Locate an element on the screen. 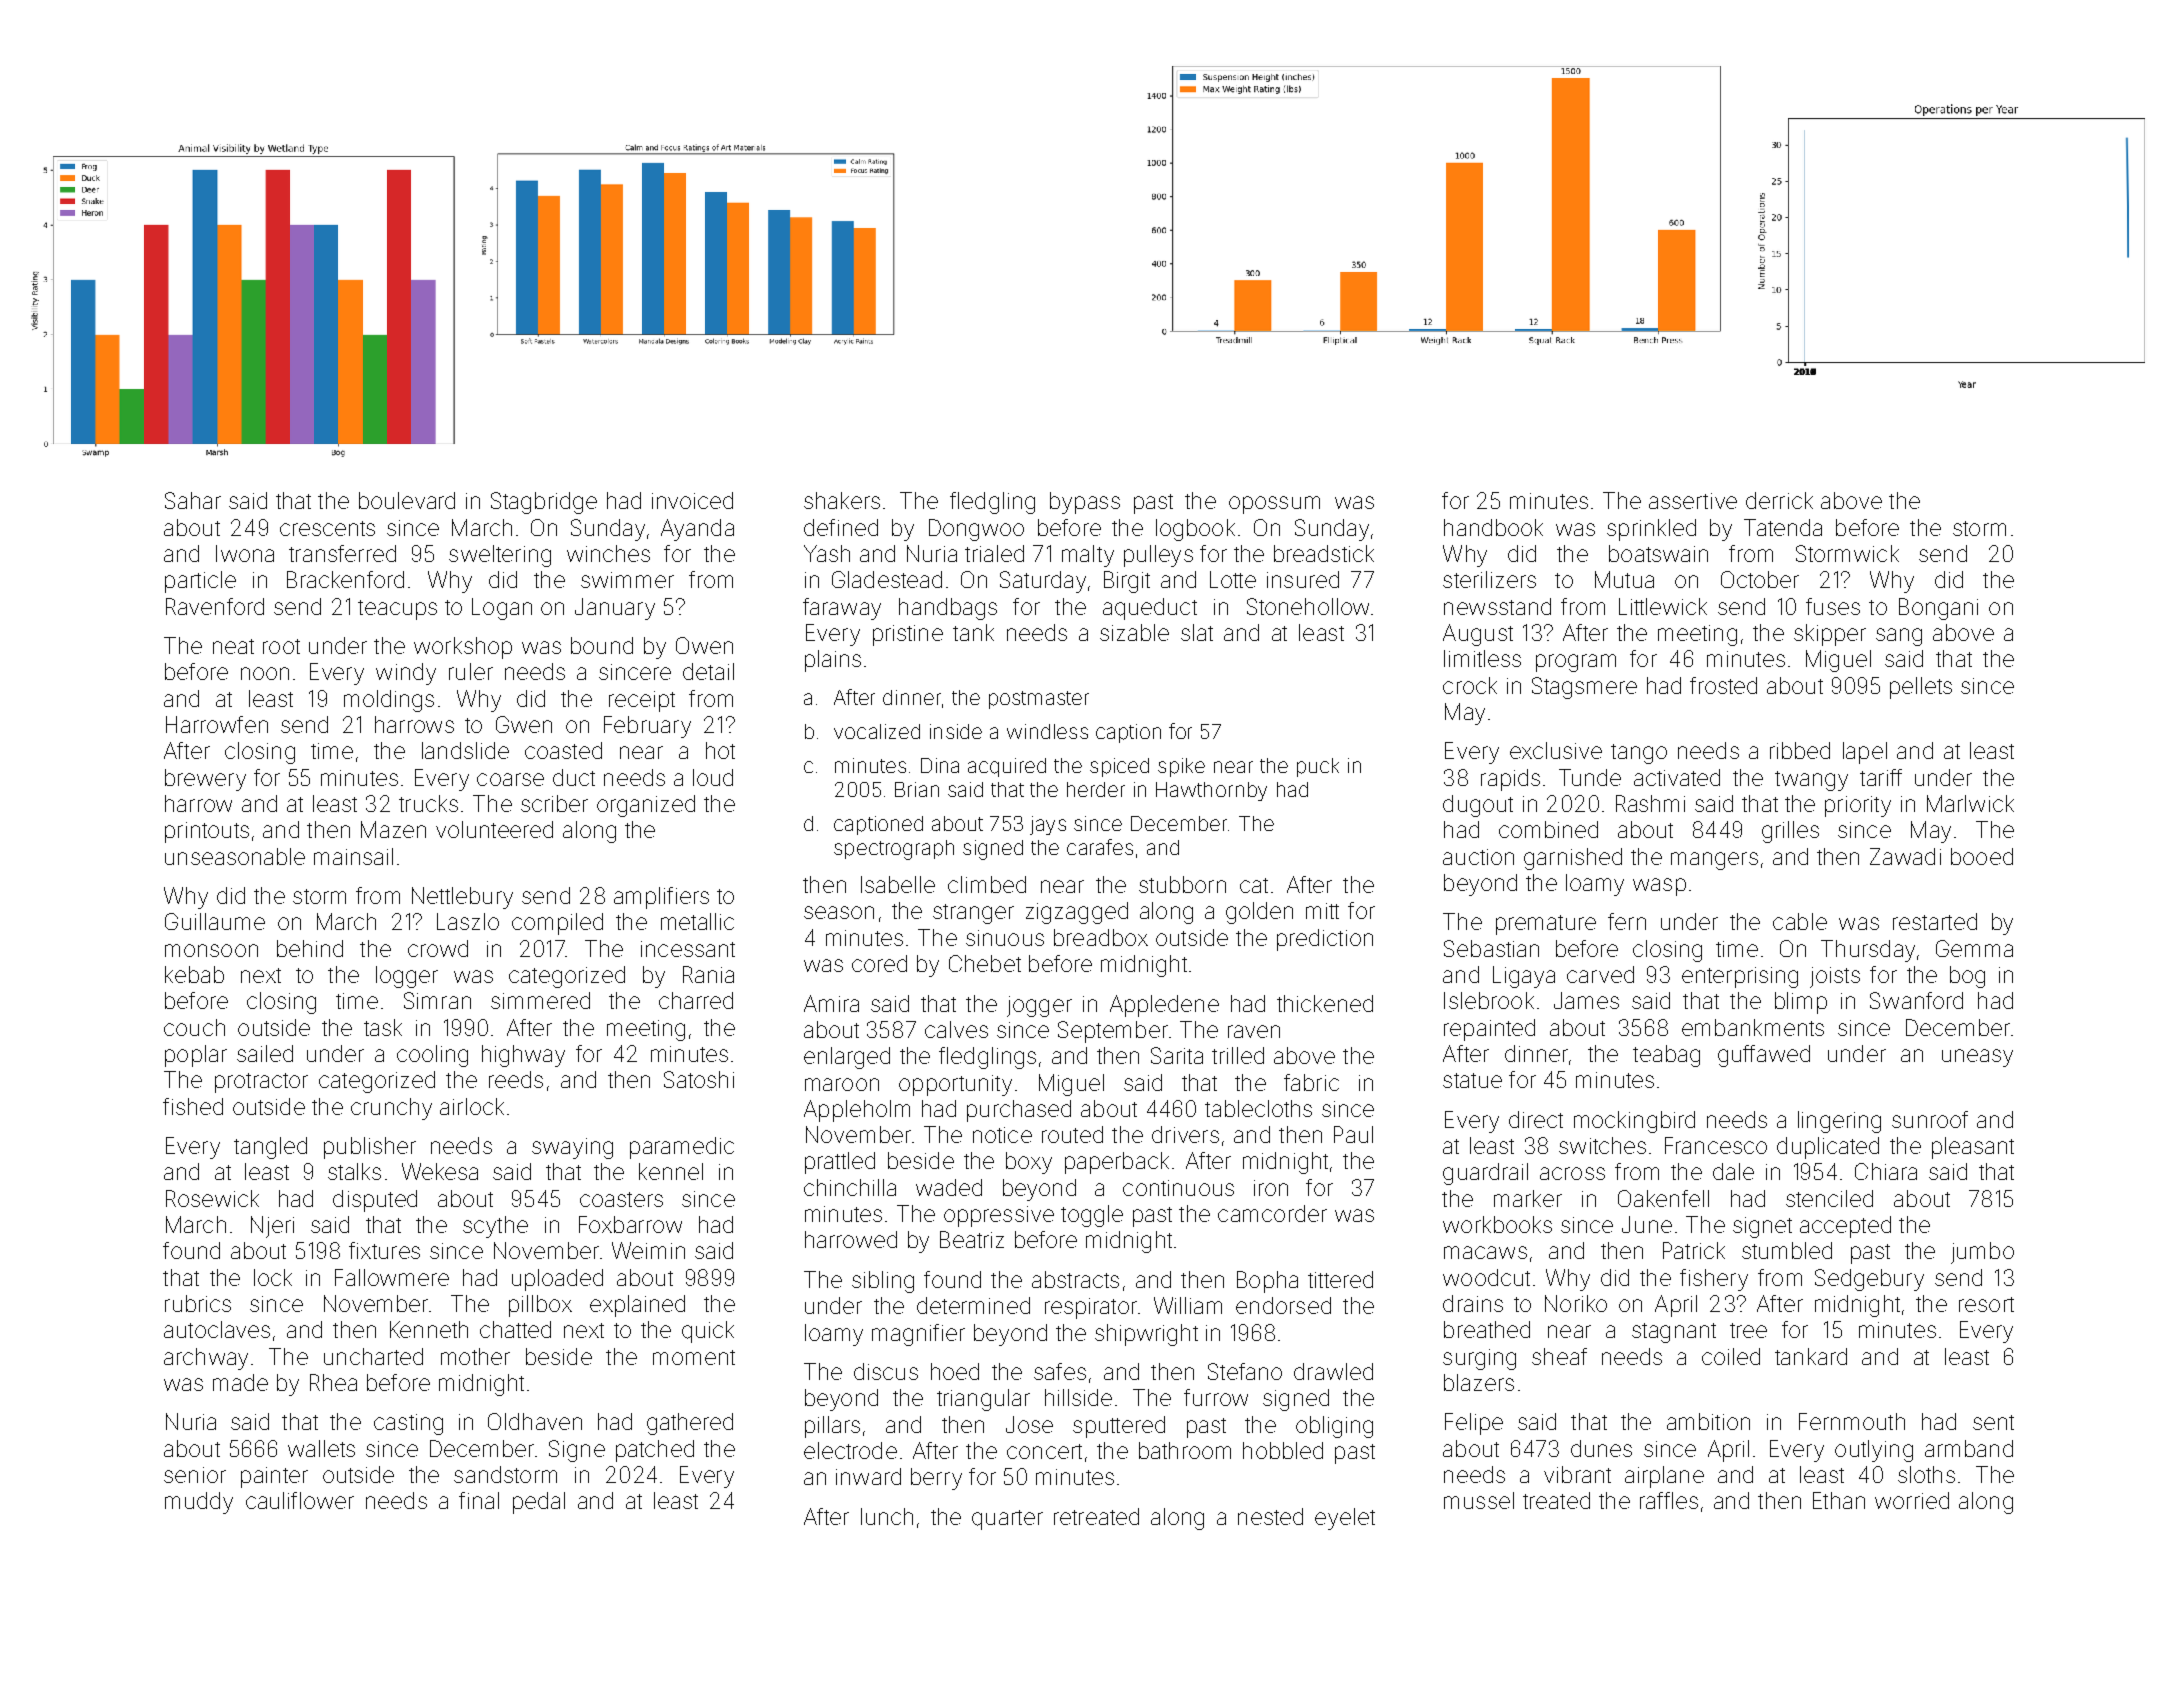  macaws is located at coordinates (1485, 1252).
